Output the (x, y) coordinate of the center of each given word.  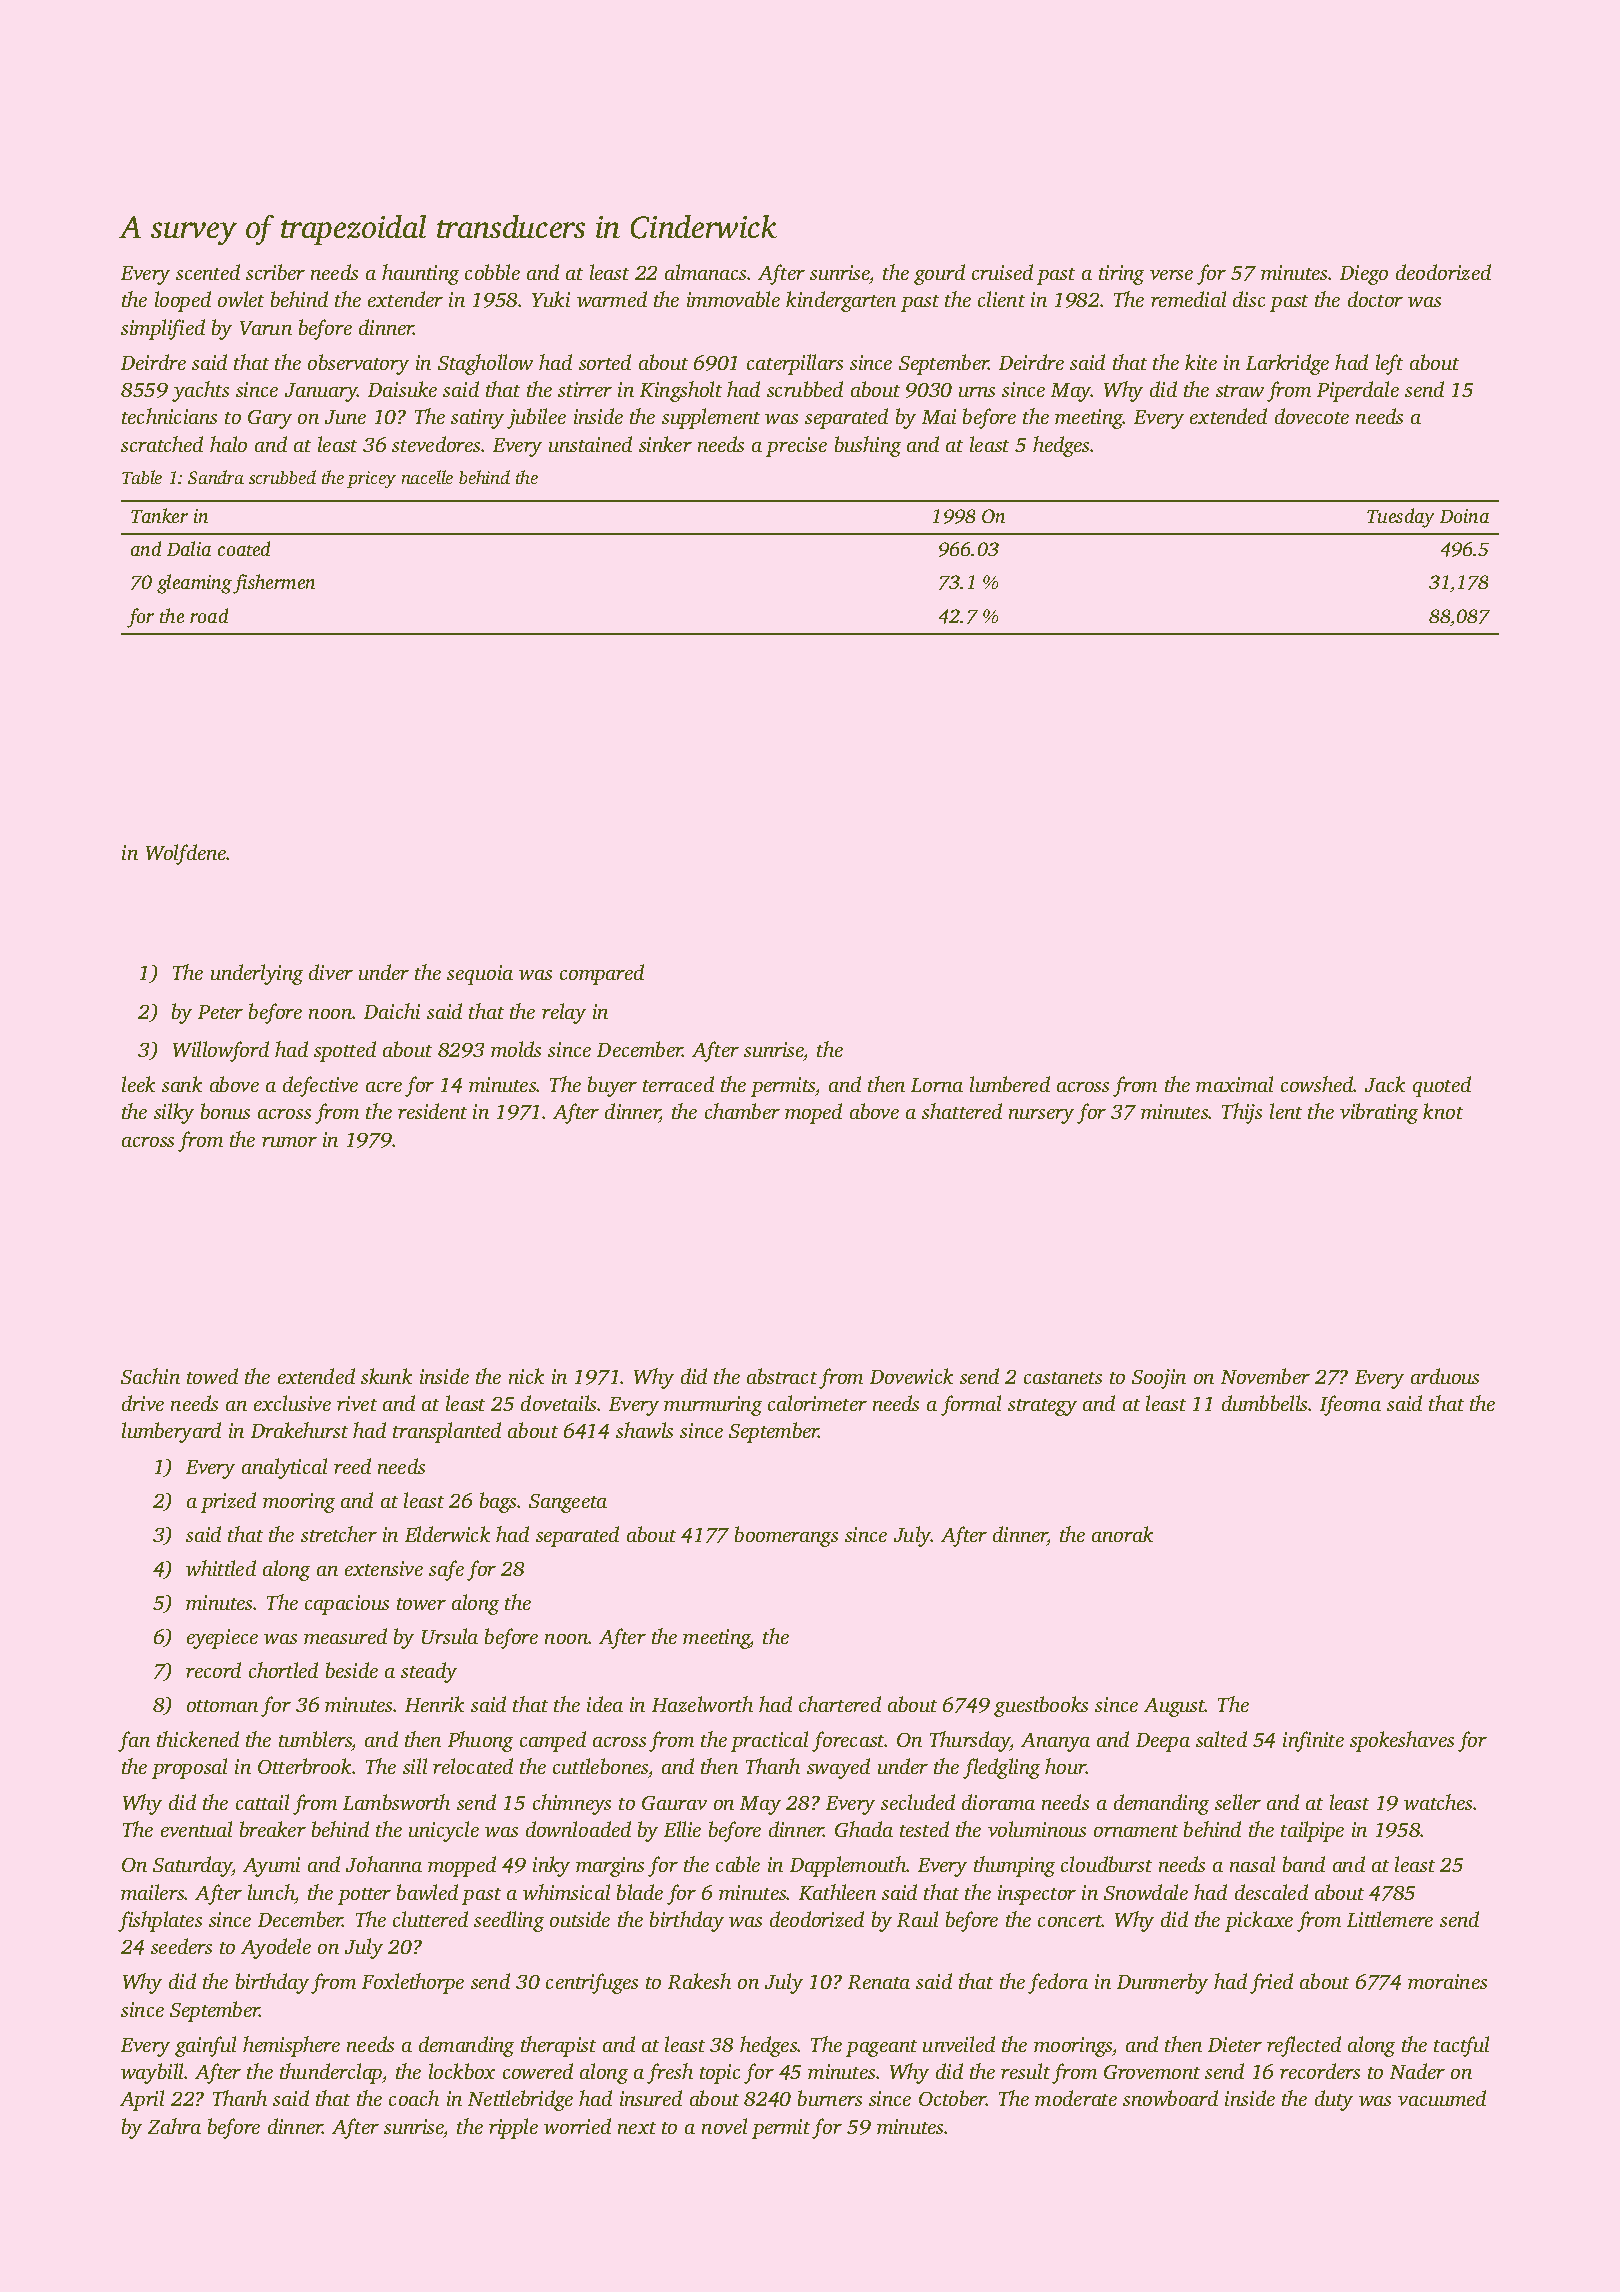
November (1265, 1376)
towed (212, 1376)
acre (384, 1087)
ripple (513, 2128)
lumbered (1010, 1084)
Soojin (1159, 1379)
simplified (163, 329)
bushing (868, 446)
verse (1171, 275)
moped (813, 1113)
